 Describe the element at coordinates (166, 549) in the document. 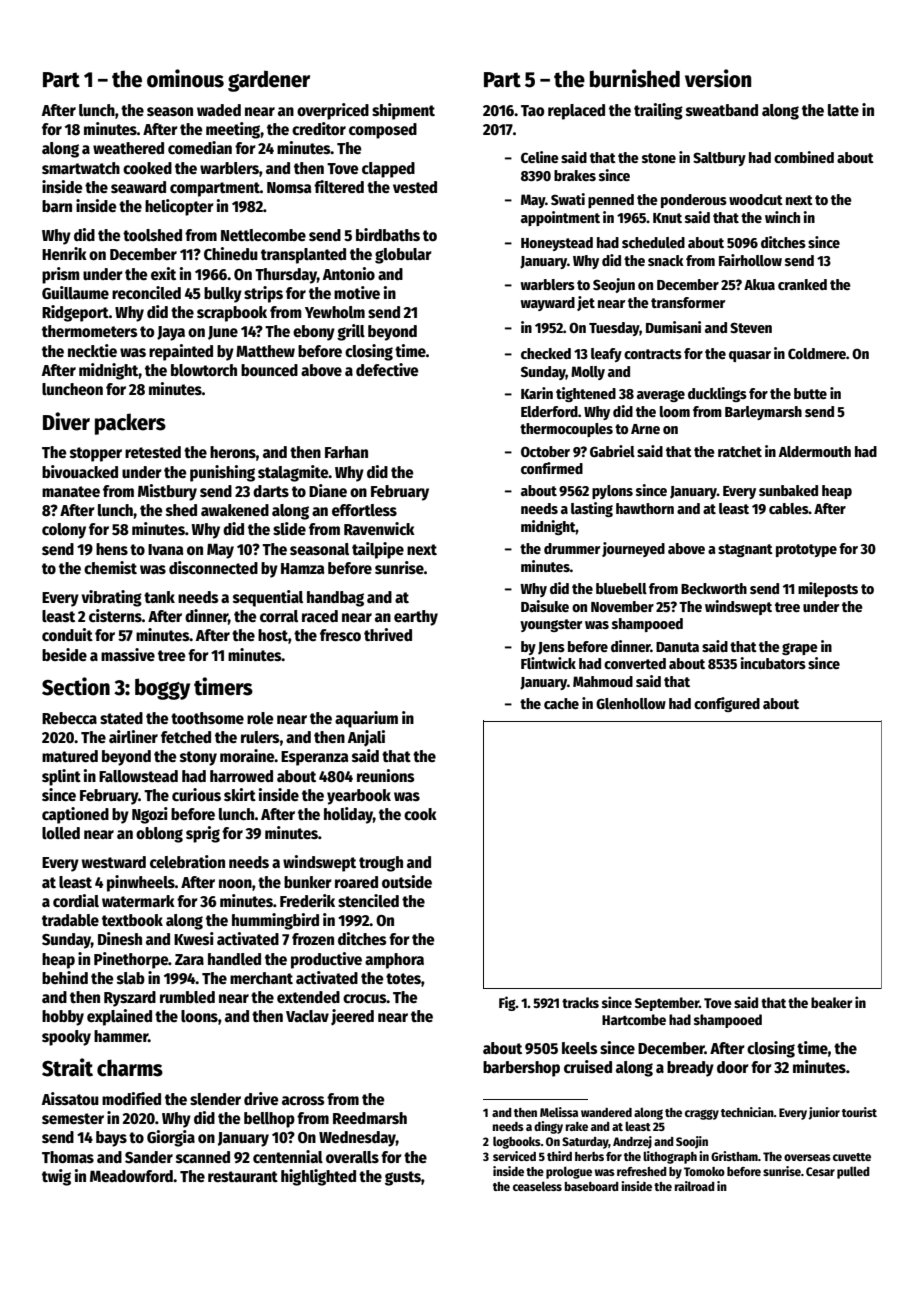

I see `Ivana` at that location.
